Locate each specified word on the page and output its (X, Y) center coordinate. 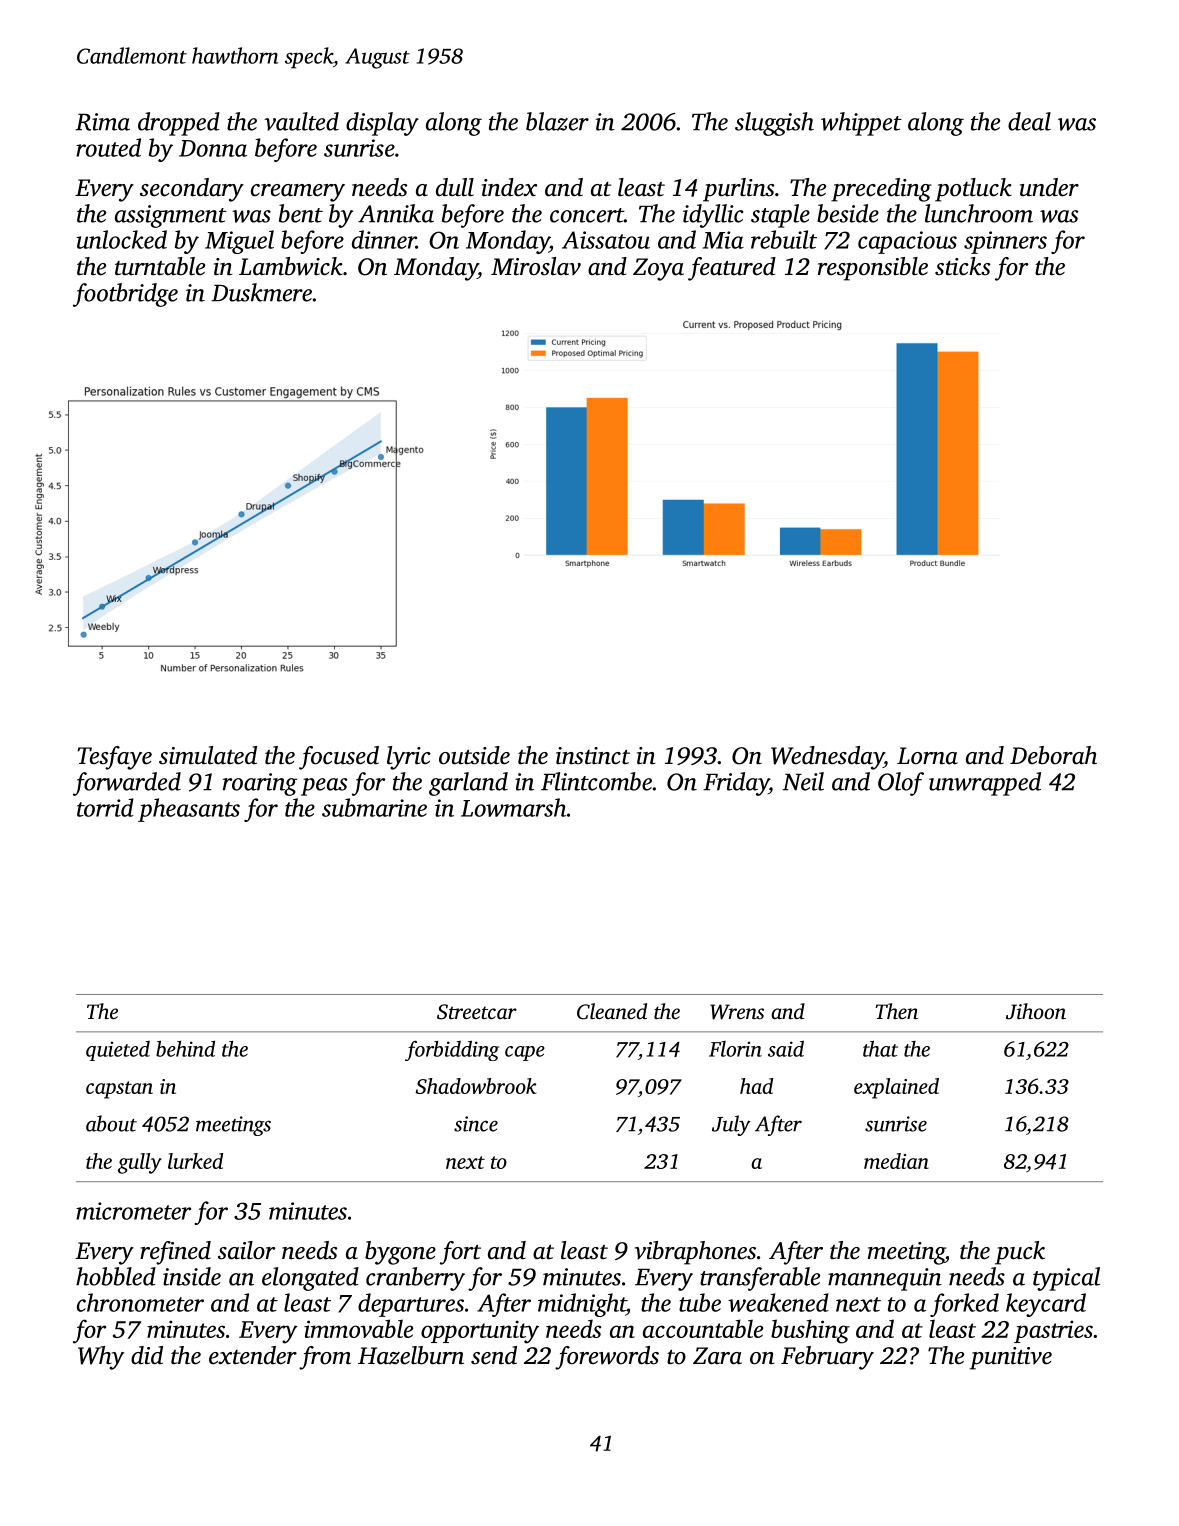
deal (1029, 121)
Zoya (658, 269)
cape (525, 1053)
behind (185, 1049)
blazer (557, 121)
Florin (735, 1049)
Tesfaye (115, 758)
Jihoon (1036, 1011)
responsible (873, 269)
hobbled (116, 1276)
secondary (192, 190)
